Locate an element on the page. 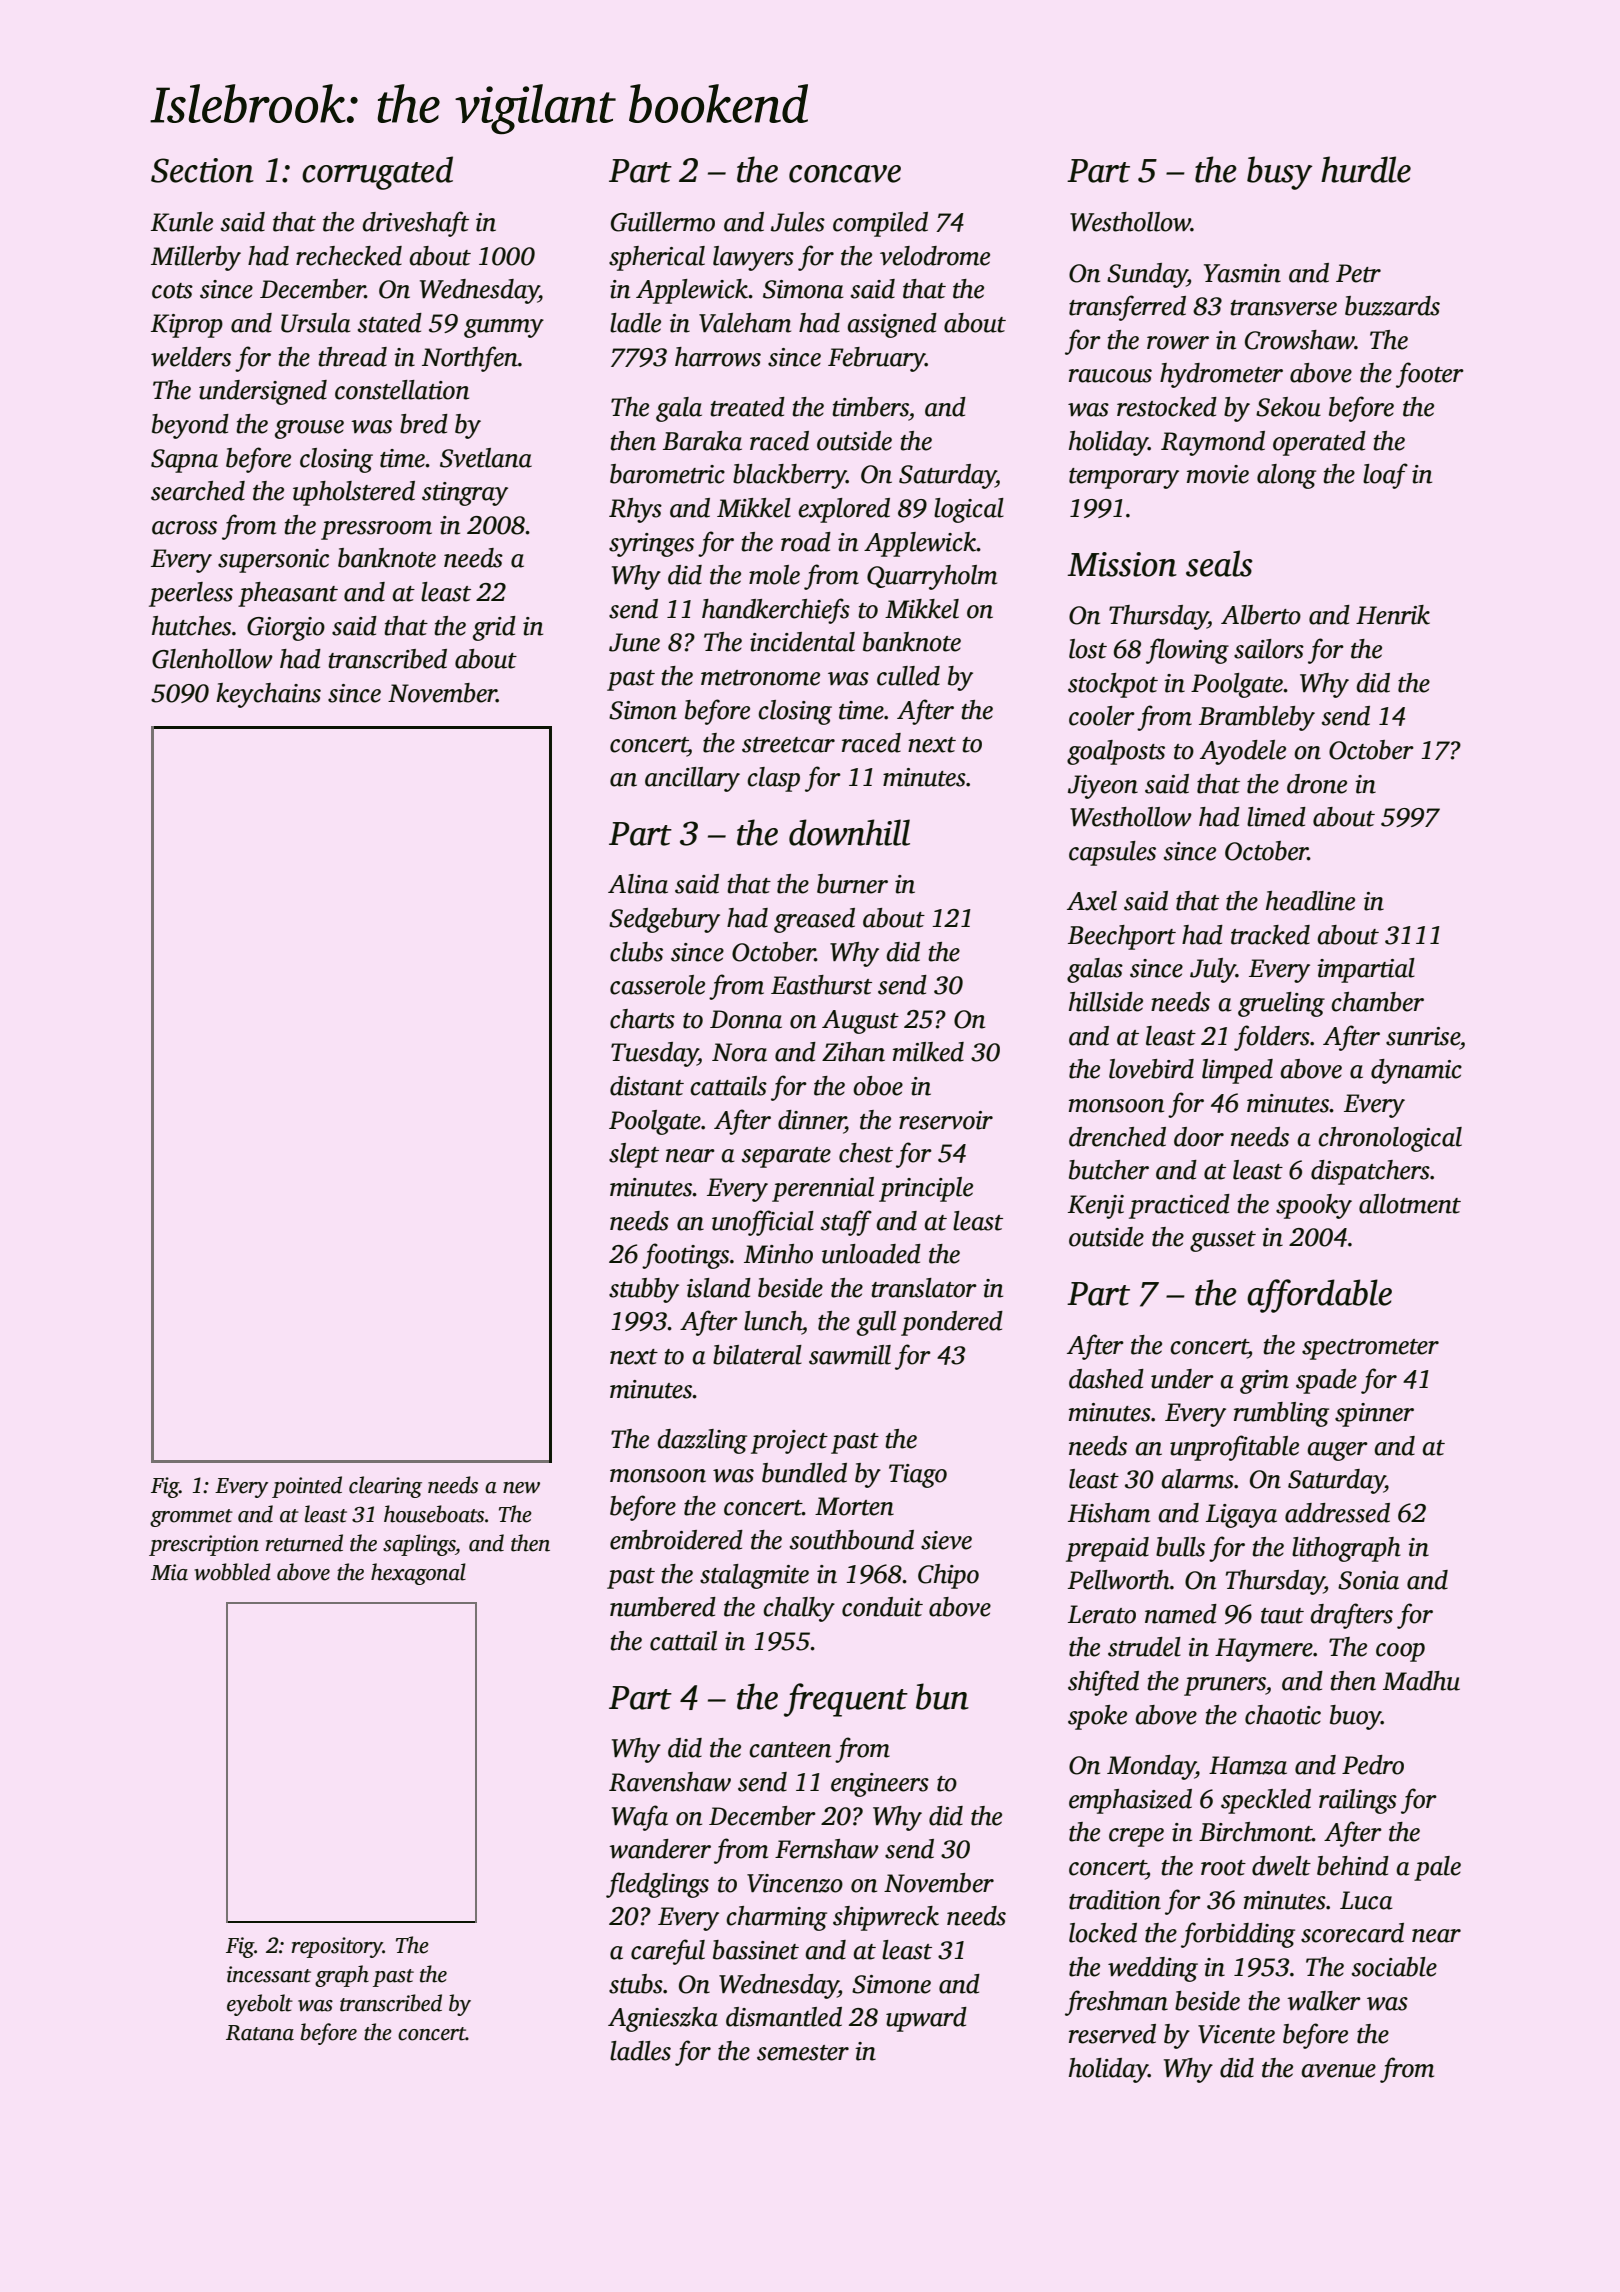 Image resolution: width=1620 pixels, height=2292 pixels. corrugated is located at coordinates (377, 173).
